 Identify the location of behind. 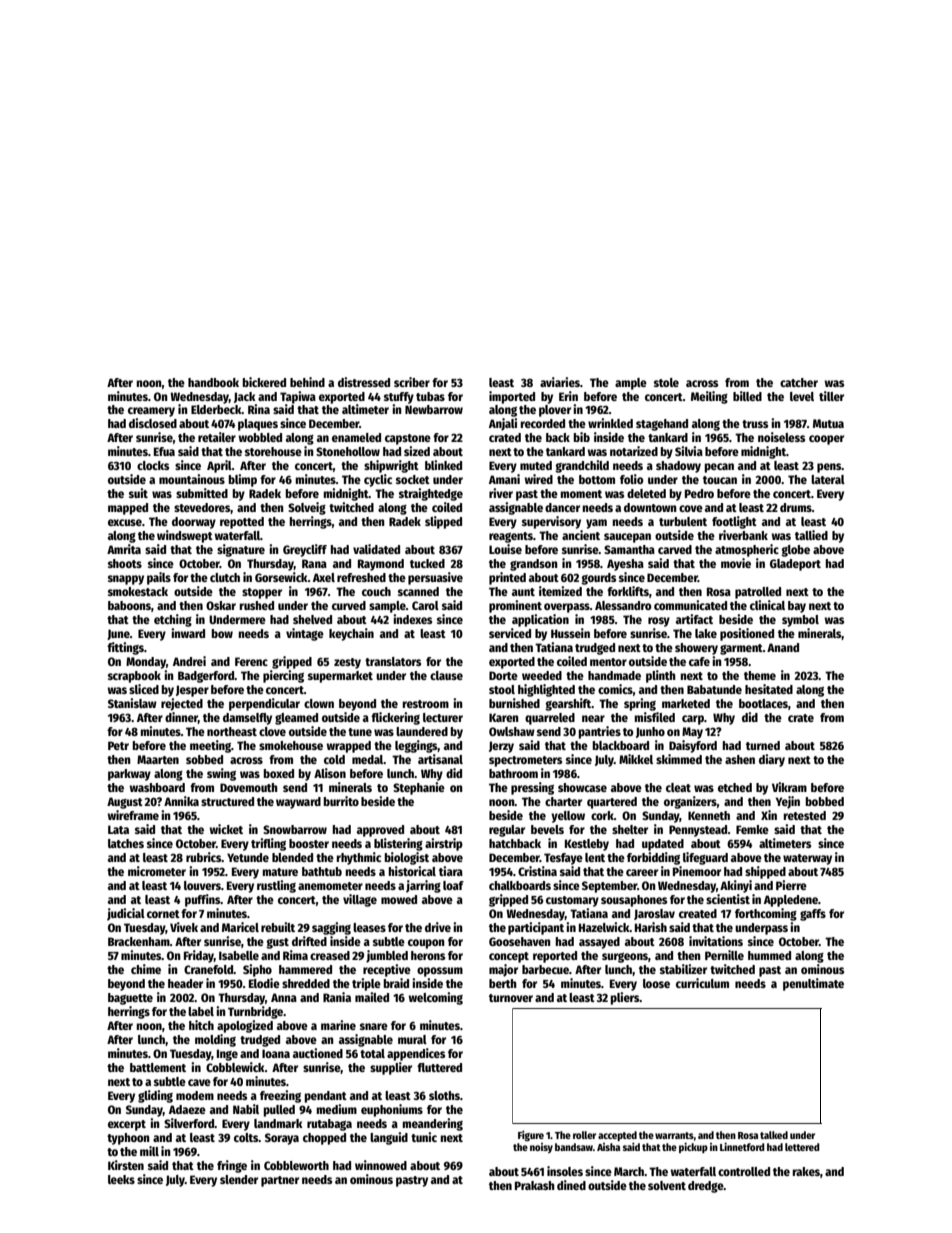
(307, 382).
